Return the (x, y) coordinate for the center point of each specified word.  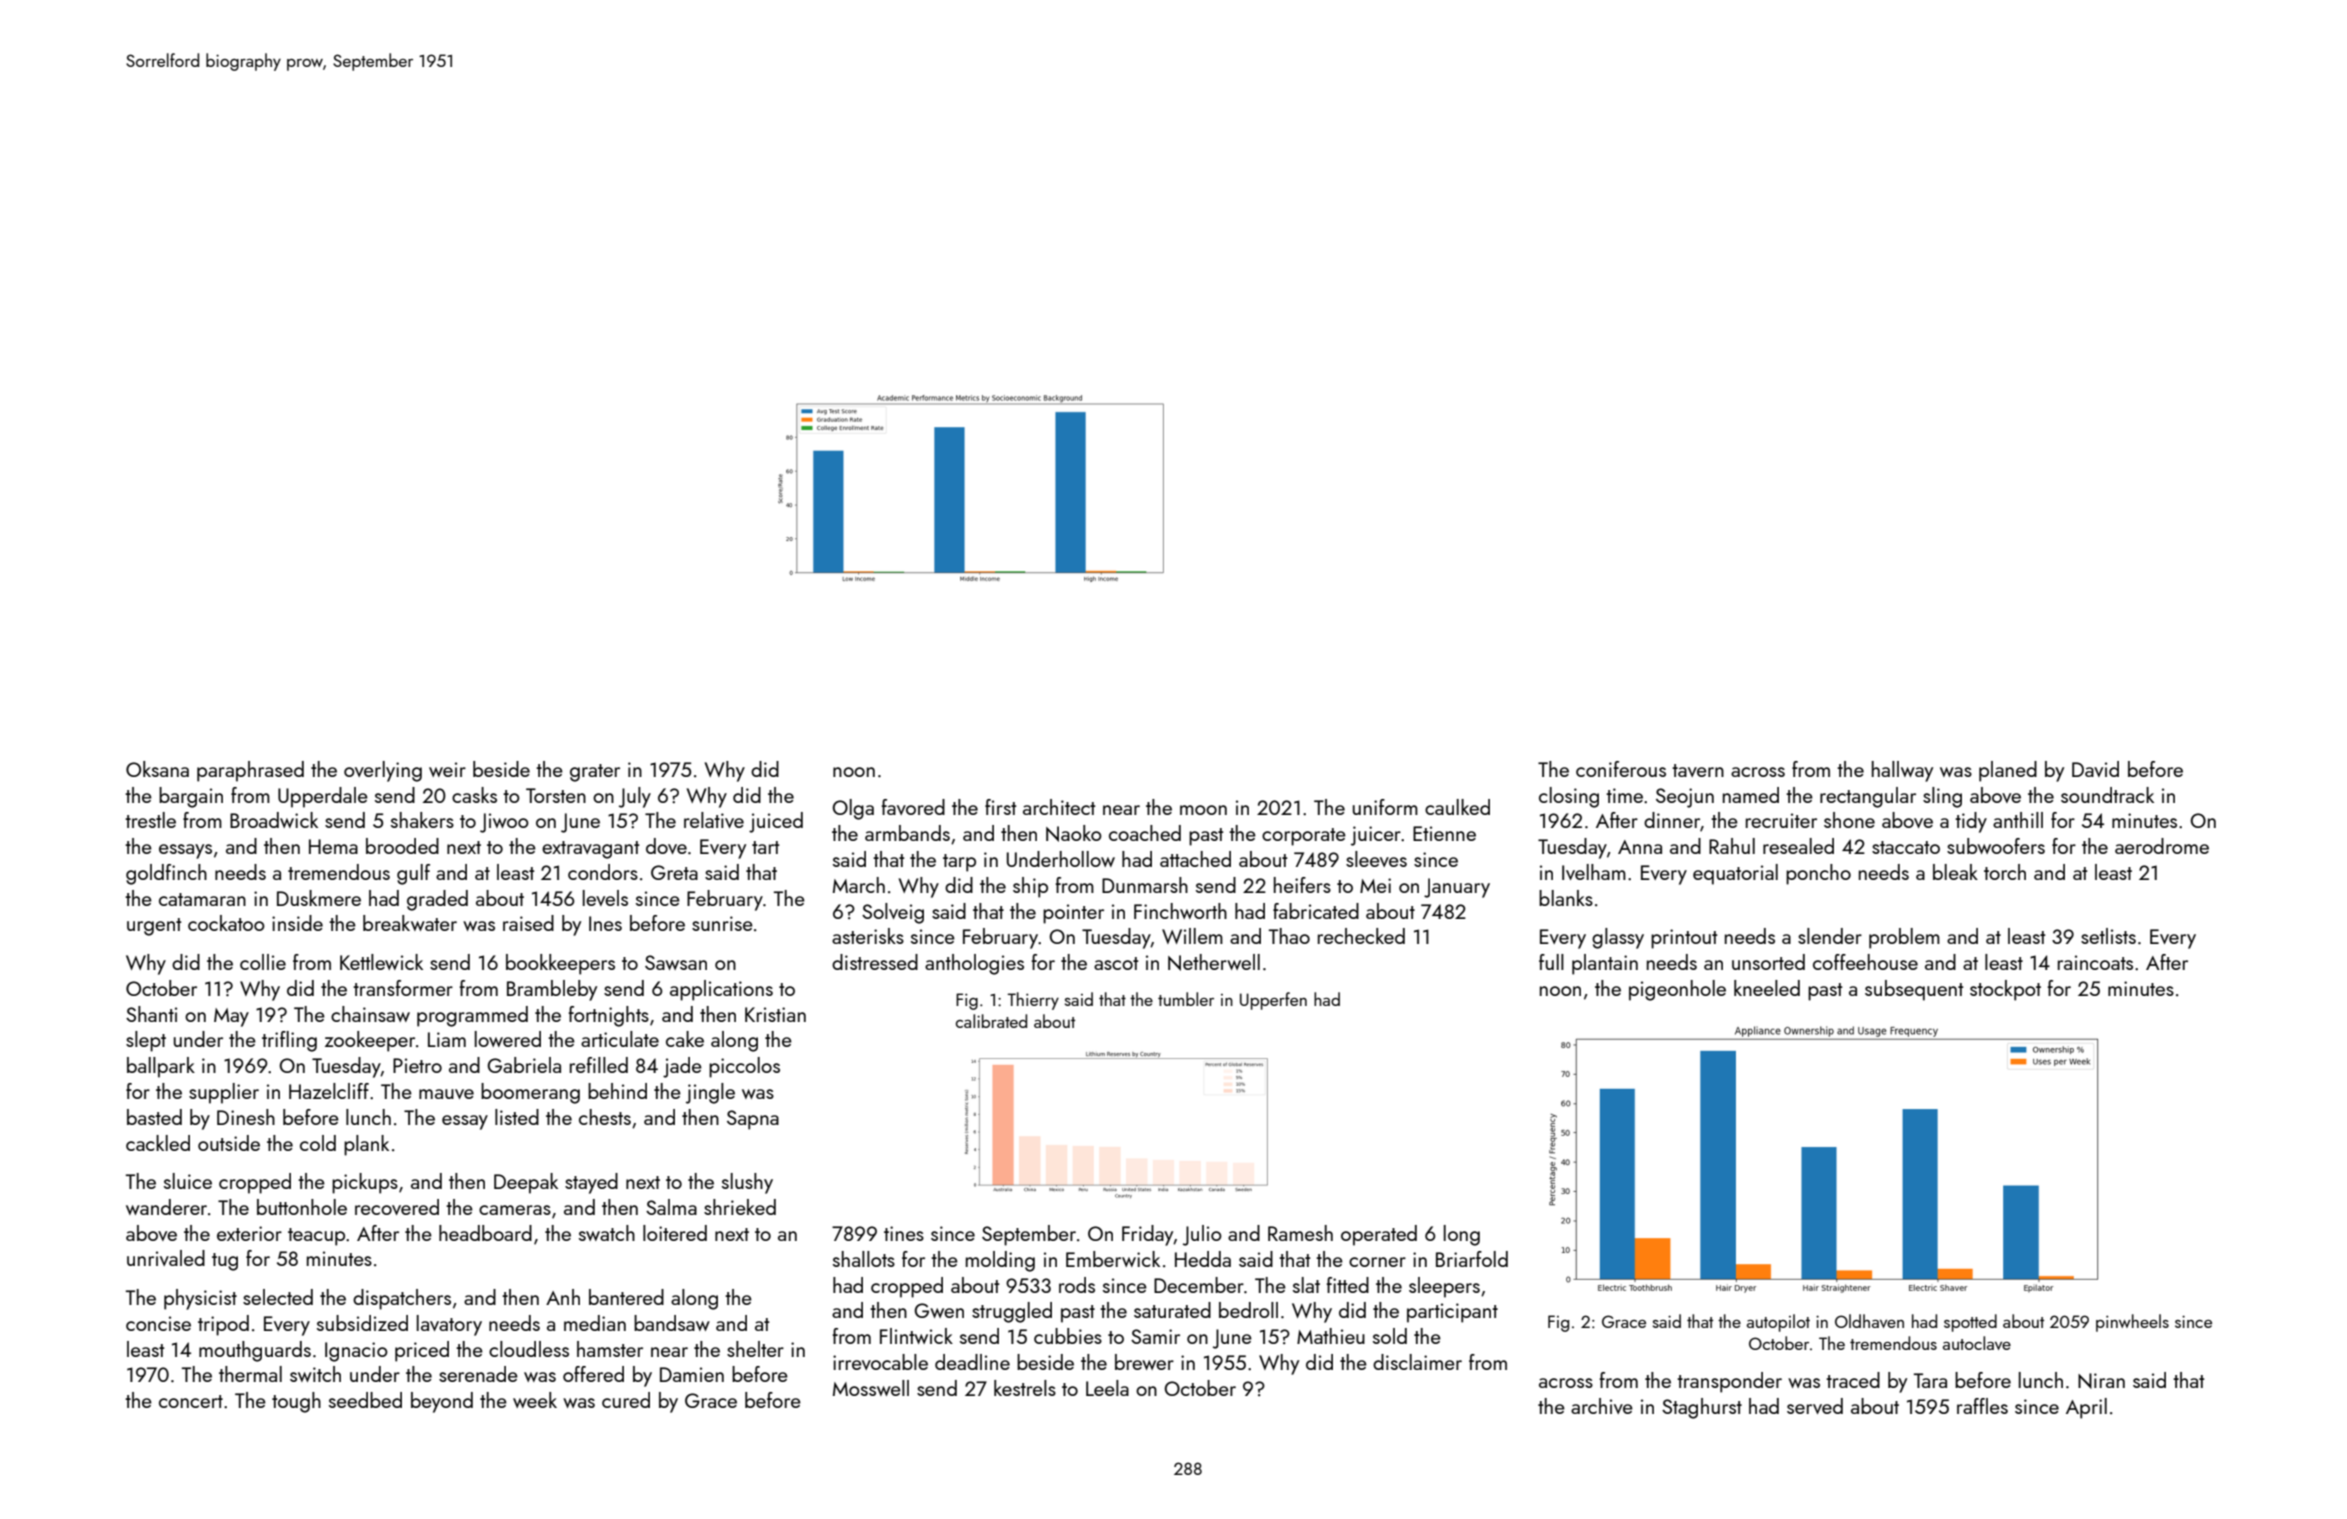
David (2095, 769)
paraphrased (250, 771)
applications (721, 990)
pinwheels (2132, 1323)
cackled (158, 1143)
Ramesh (1300, 1233)
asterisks (868, 936)
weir (447, 769)
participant (1452, 1313)
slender (1830, 936)
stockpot (2005, 990)
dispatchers (402, 1299)
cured (626, 1400)
